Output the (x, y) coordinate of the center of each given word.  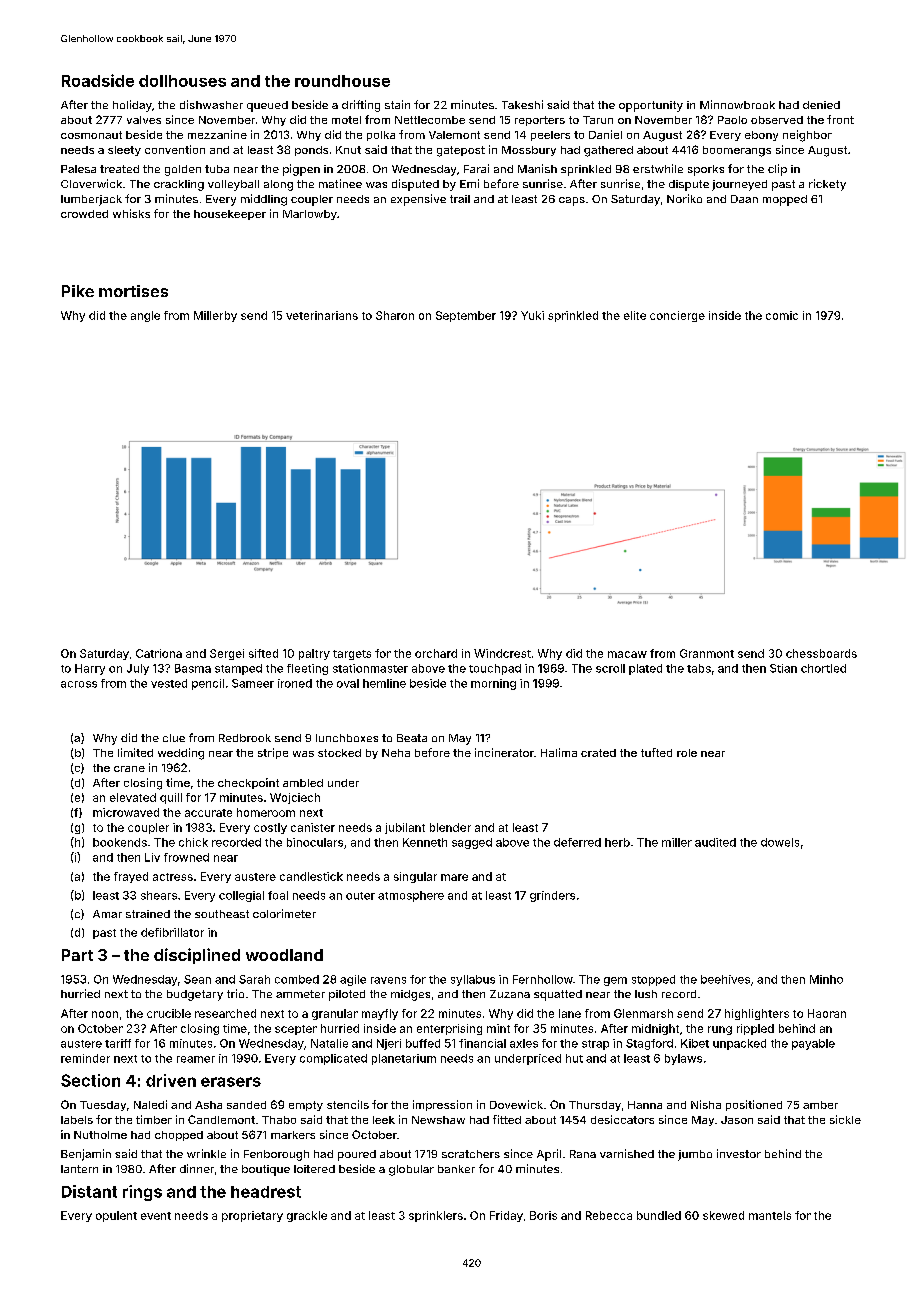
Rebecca (609, 1215)
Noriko (684, 198)
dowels (780, 842)
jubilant (405, 828)
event (156, 1216)
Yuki (532, 315)
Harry (90, 669)
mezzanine (217, 134)
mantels (770, 1215)
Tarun (598, 120)
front (840, 119)
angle (145, 316)
